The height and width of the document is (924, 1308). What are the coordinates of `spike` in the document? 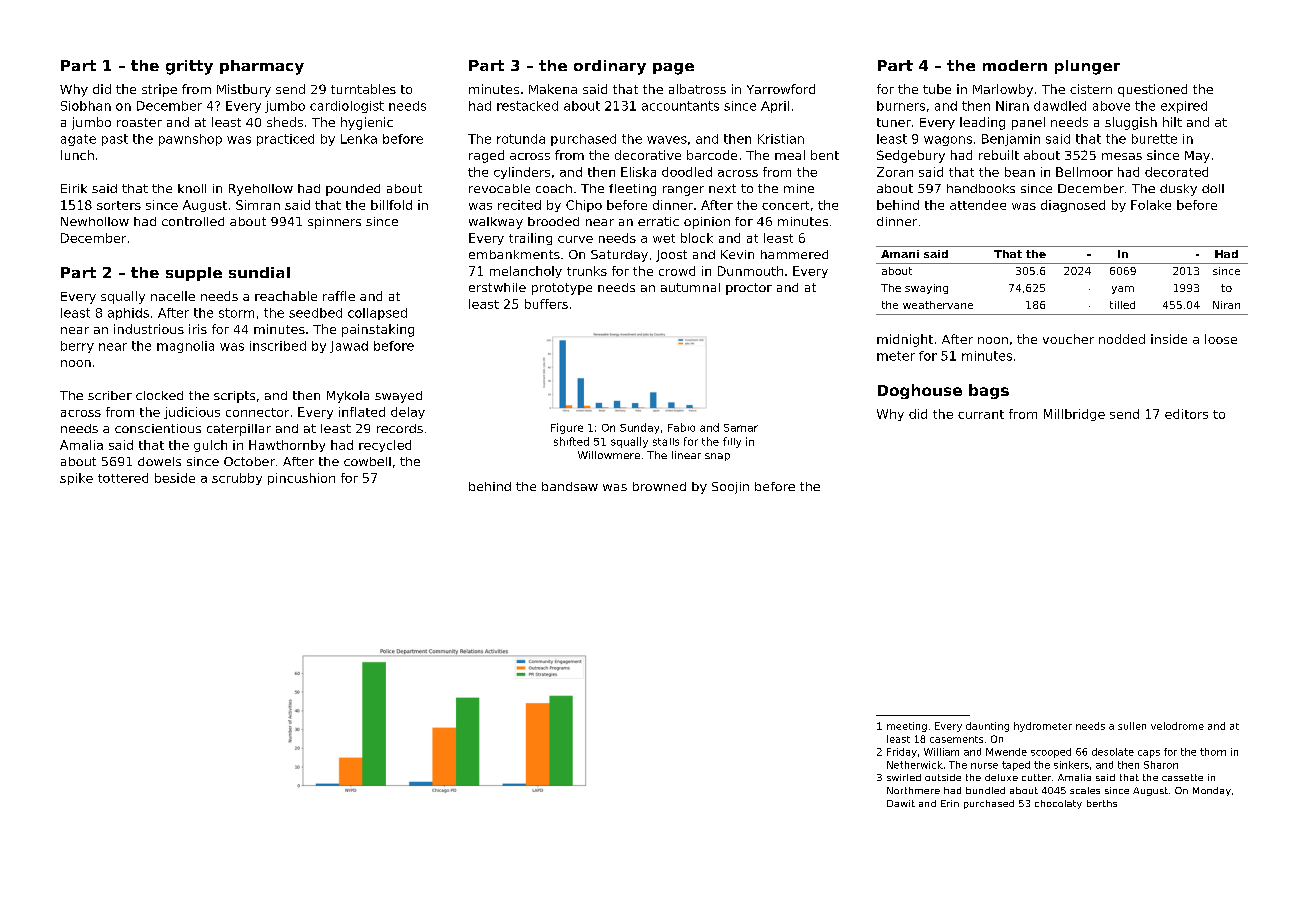 It's located at (76, 479).
